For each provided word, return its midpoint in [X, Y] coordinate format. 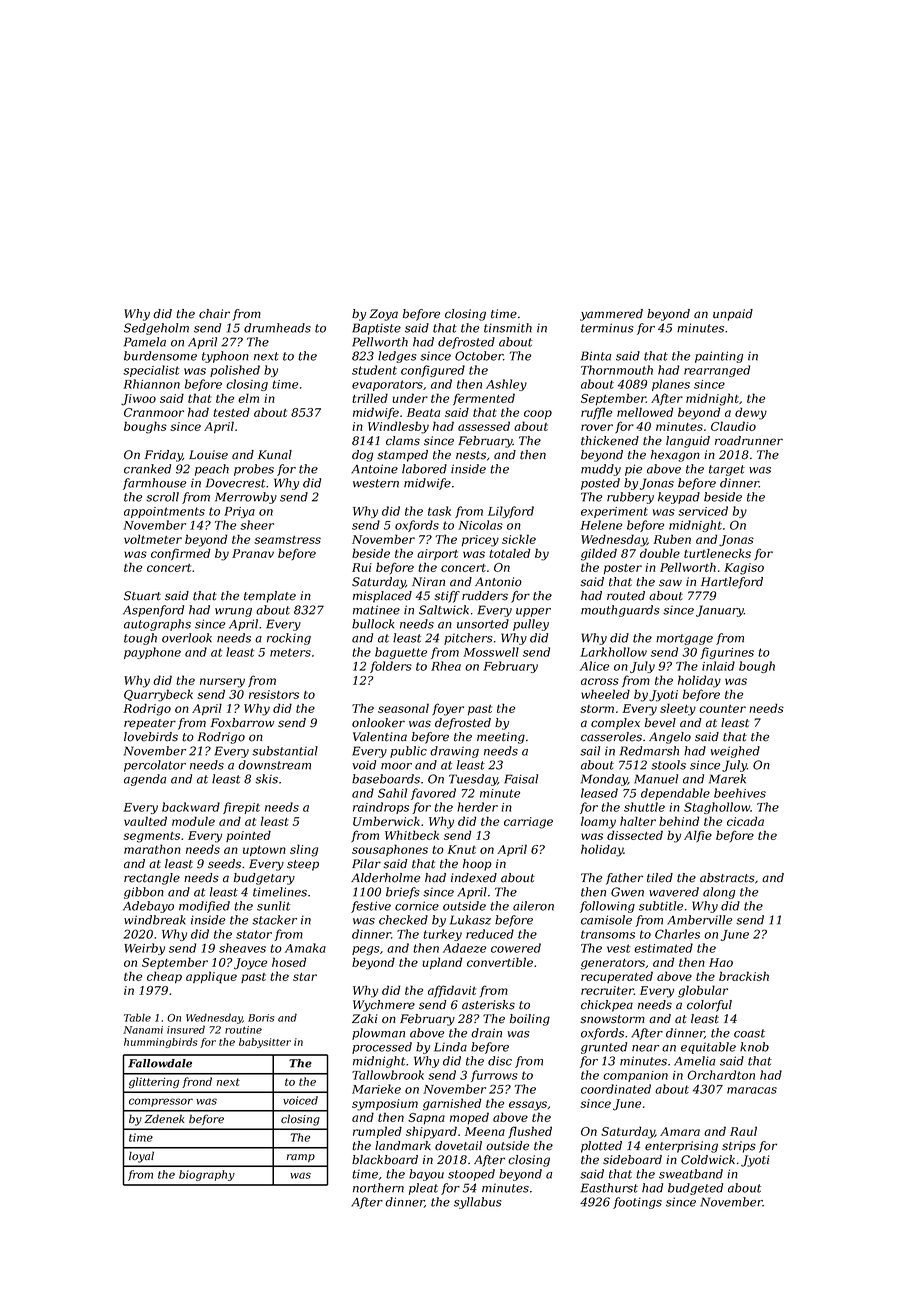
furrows [494, 1076]
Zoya [383, 315]
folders [391, 667]
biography [207, 1175]
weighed [735, 752]
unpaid [733, 315]
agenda [145, 780]
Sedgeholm [156, 329]
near [645, 1048]
